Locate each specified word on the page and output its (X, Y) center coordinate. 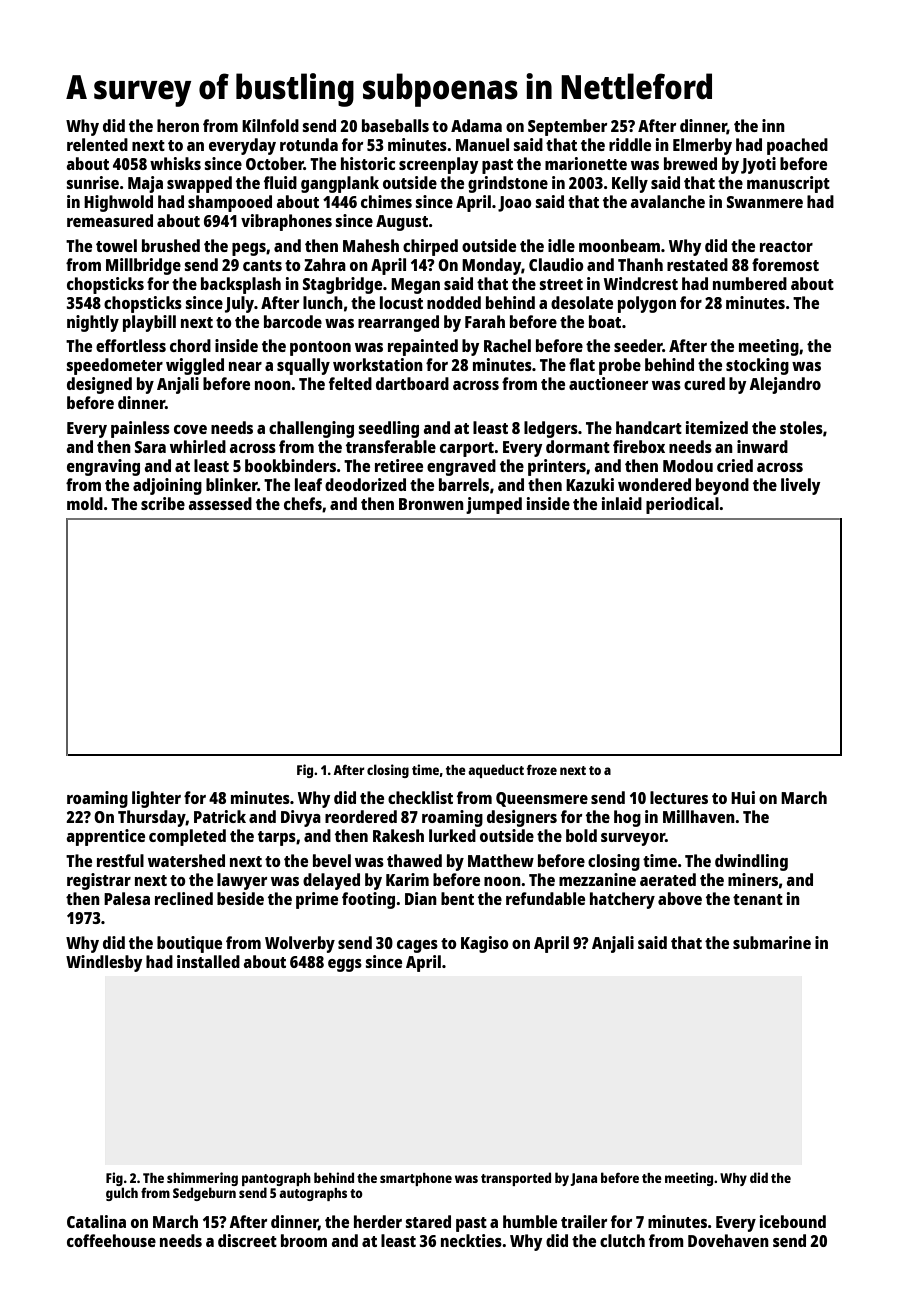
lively (801, 486)
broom (304, 1240)
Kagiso (485, 944)
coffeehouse (111, 1240)
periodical (682, 505)
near (245, 366)
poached (797, 146)
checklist (420, 797)
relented (97, 144)
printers (557, 467)
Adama (476, 125)
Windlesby (104, 963)
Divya (301, 818)
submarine (772, 942)
